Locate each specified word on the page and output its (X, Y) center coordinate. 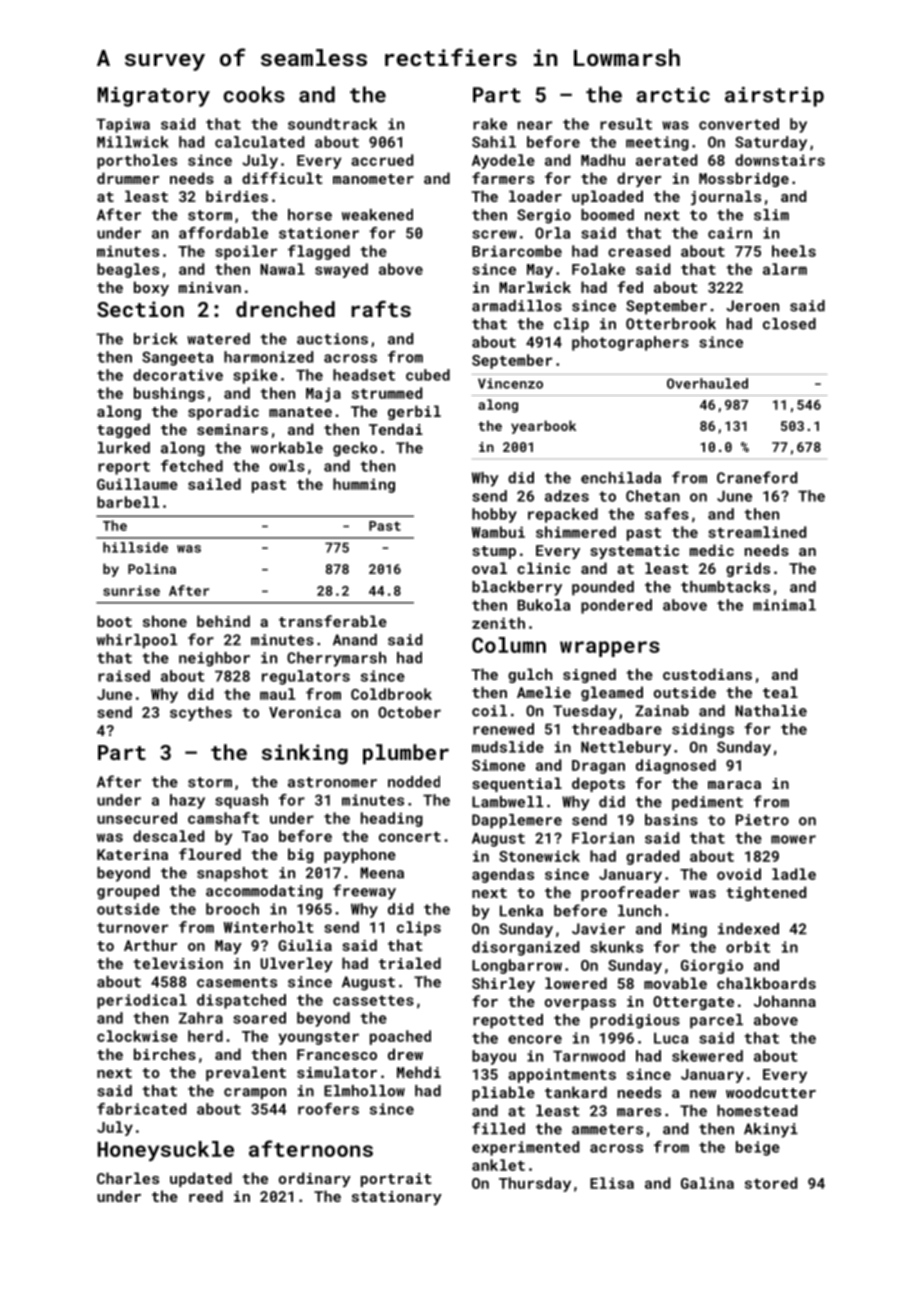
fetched (192, 466)
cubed (428, 375)
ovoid (739, 874)
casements (237, 982)
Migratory (154, 97)
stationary (397, 1198)
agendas (503, 875)
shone (165, 621)
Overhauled (707, 383)
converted (739, 124)
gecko (355, 449)
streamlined (757, 532)
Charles (128, 1178)
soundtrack (332, 124)
